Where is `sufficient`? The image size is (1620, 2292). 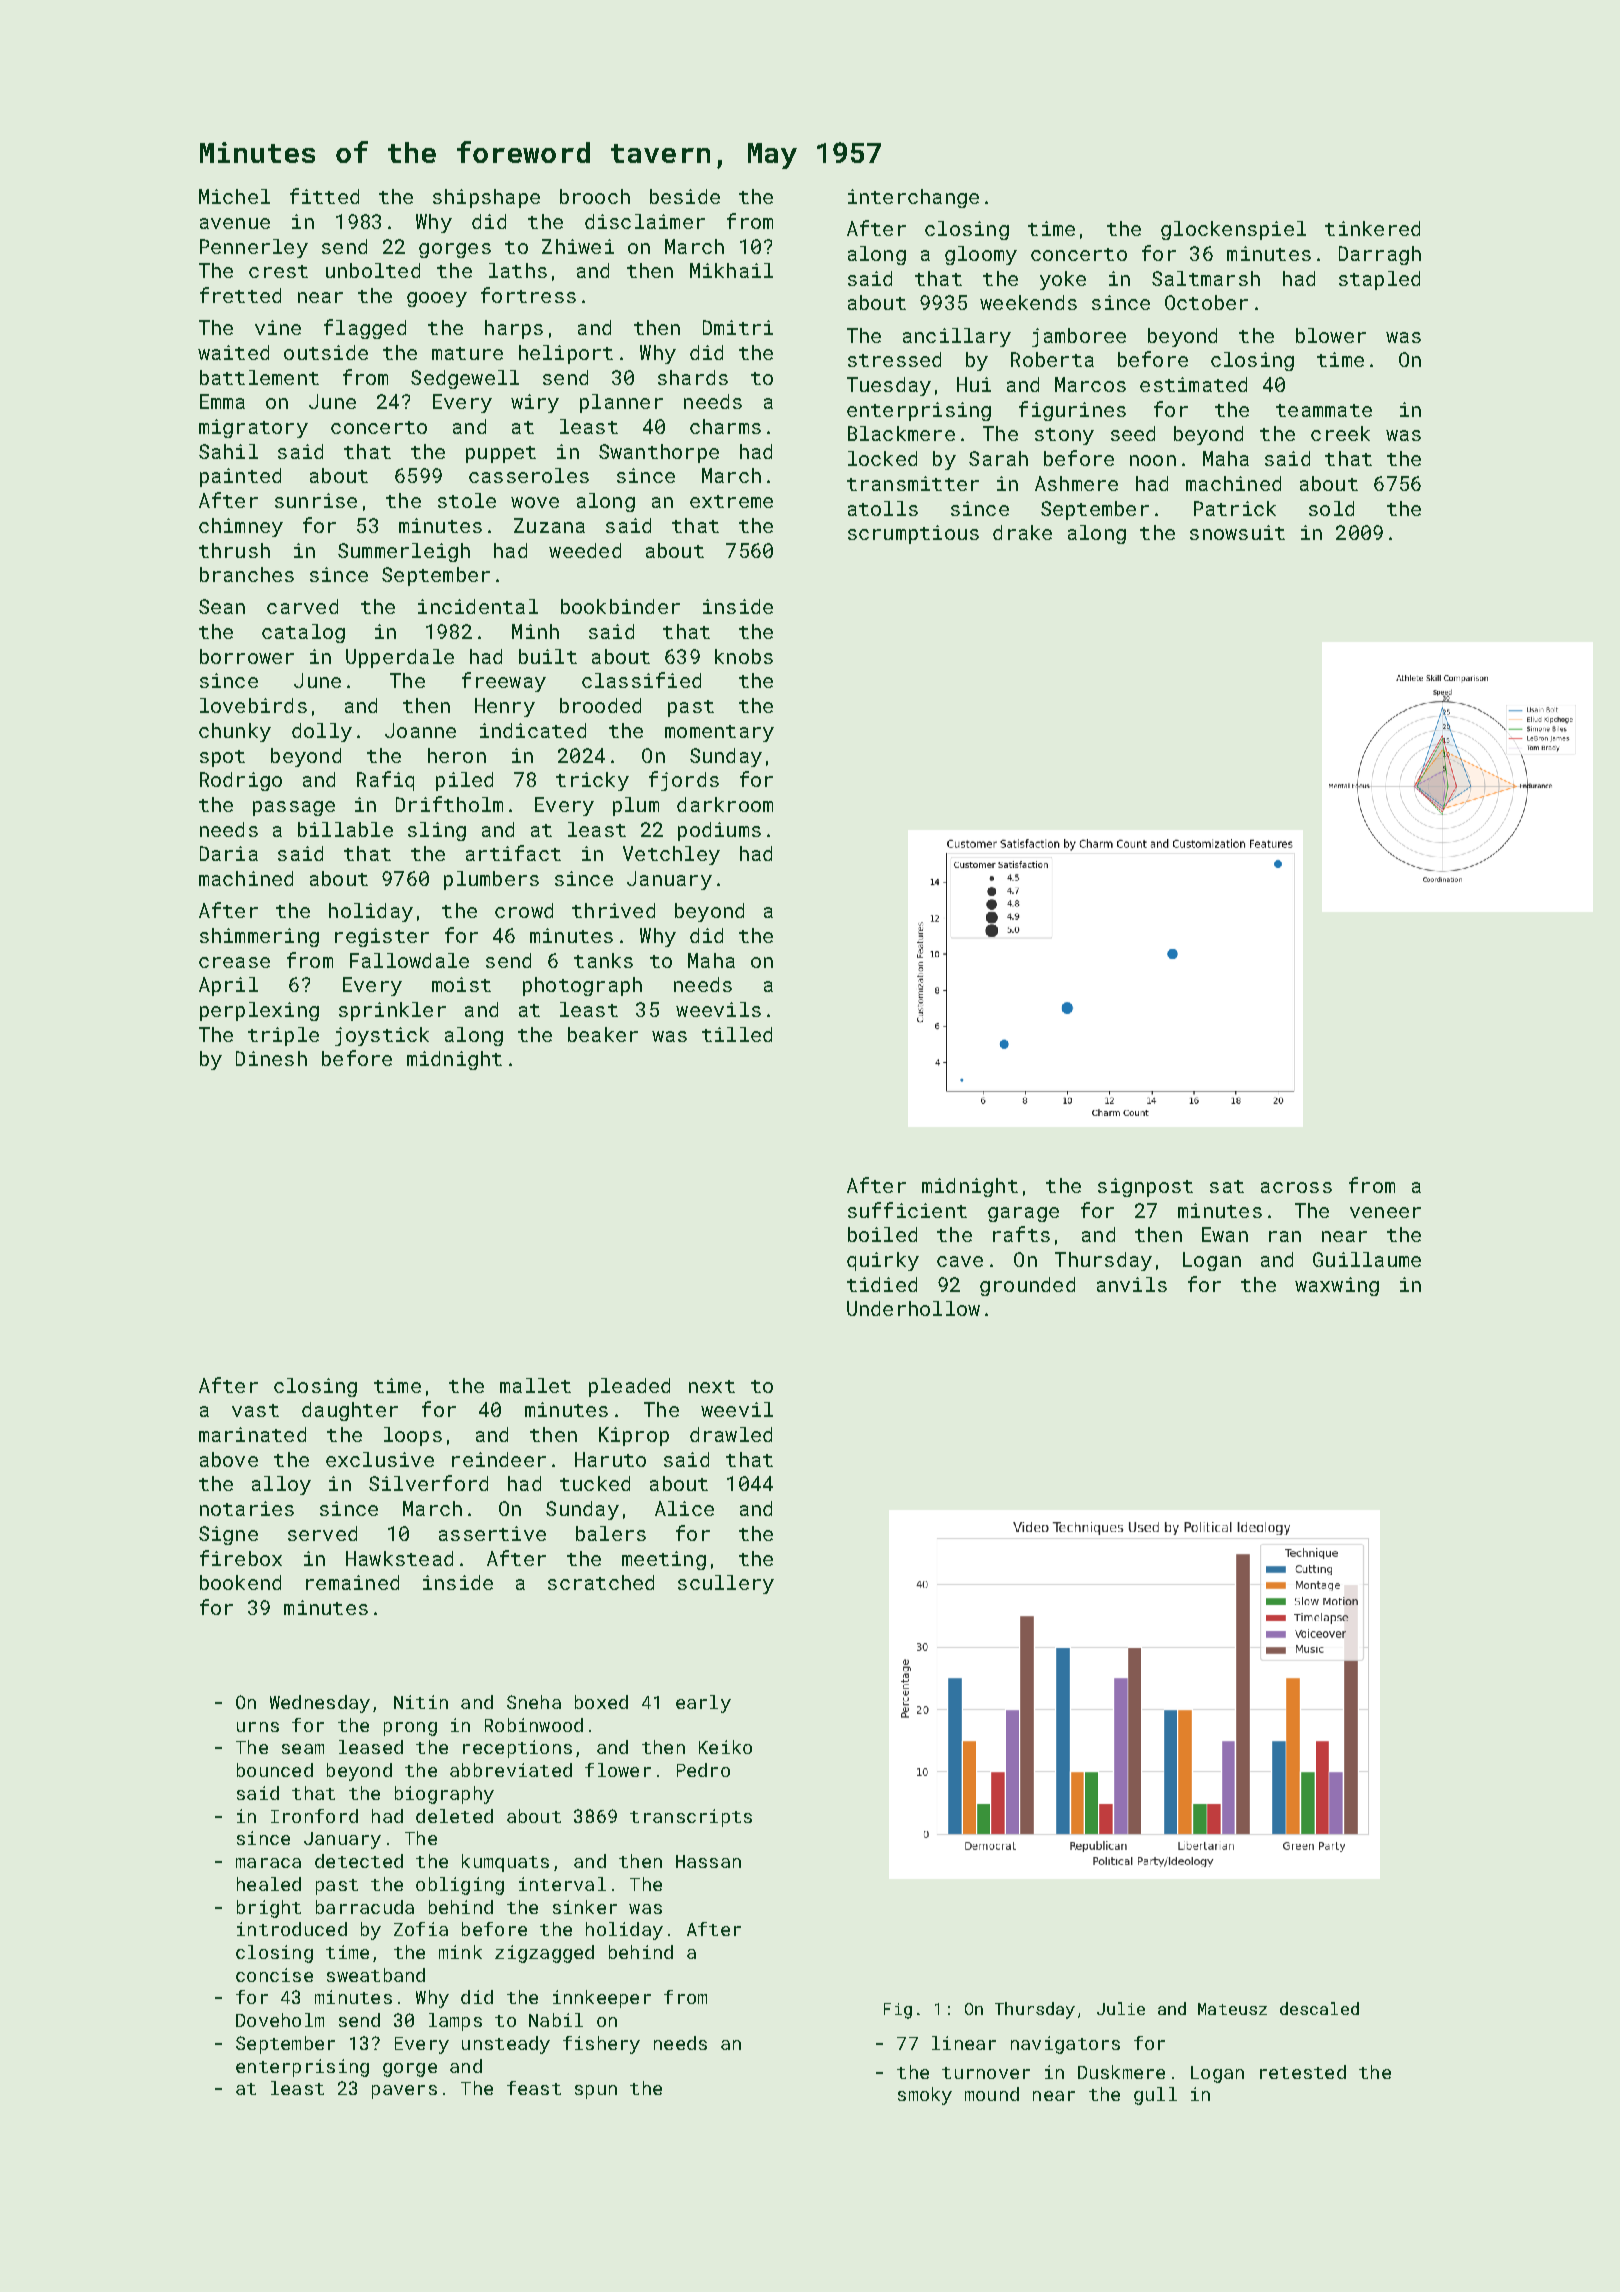
sufficient is located at coordinates (907, 1210).
